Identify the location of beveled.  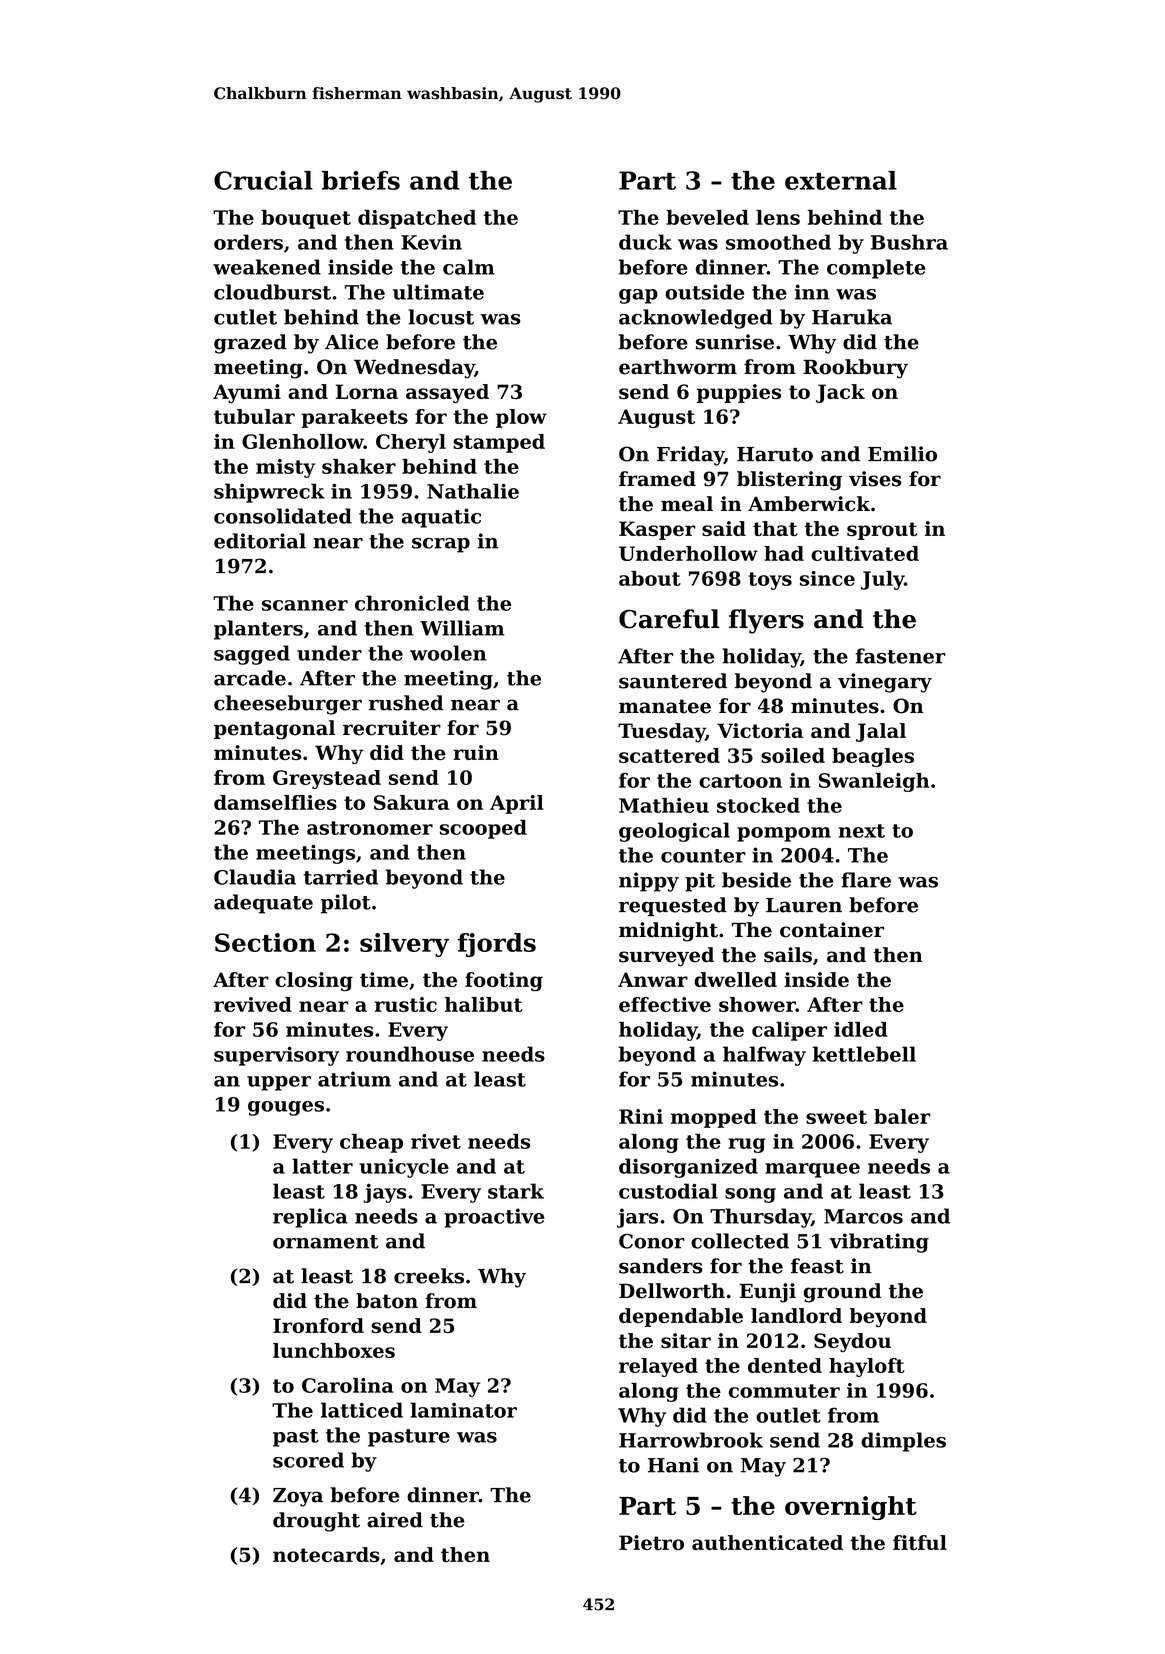
(707, 217).
